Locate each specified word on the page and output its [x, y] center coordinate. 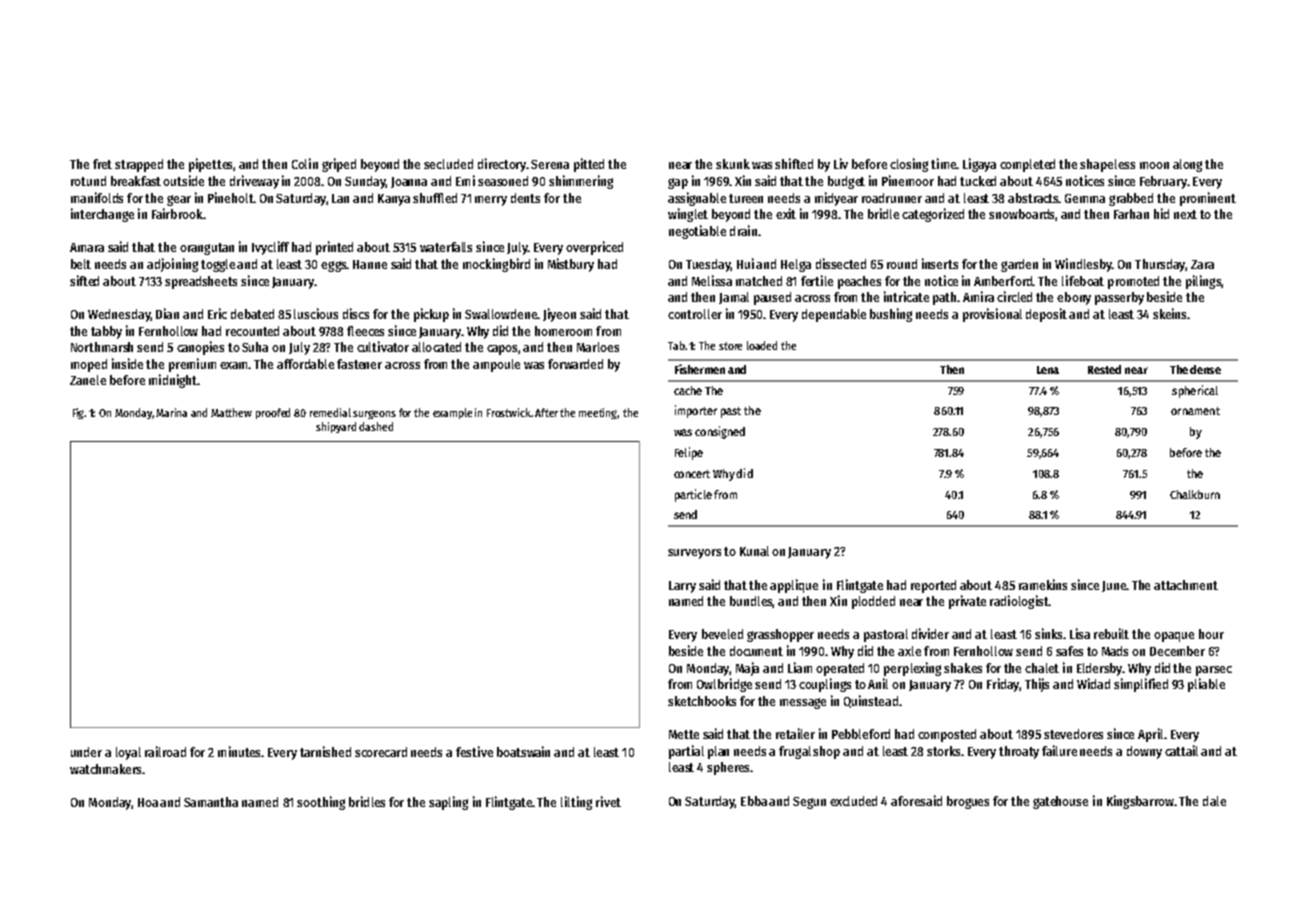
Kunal [754, 551]
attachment [1186, 585]
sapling [448, 803]
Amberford [1003, 281]
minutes [239, 751]
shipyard [336, 427]
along [1187, 165]
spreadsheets [201, 282]
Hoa [148, 802]
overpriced [594, 248]
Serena [550, 164]
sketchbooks [702, 701]
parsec [1214, 671]
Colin [305, 163]
